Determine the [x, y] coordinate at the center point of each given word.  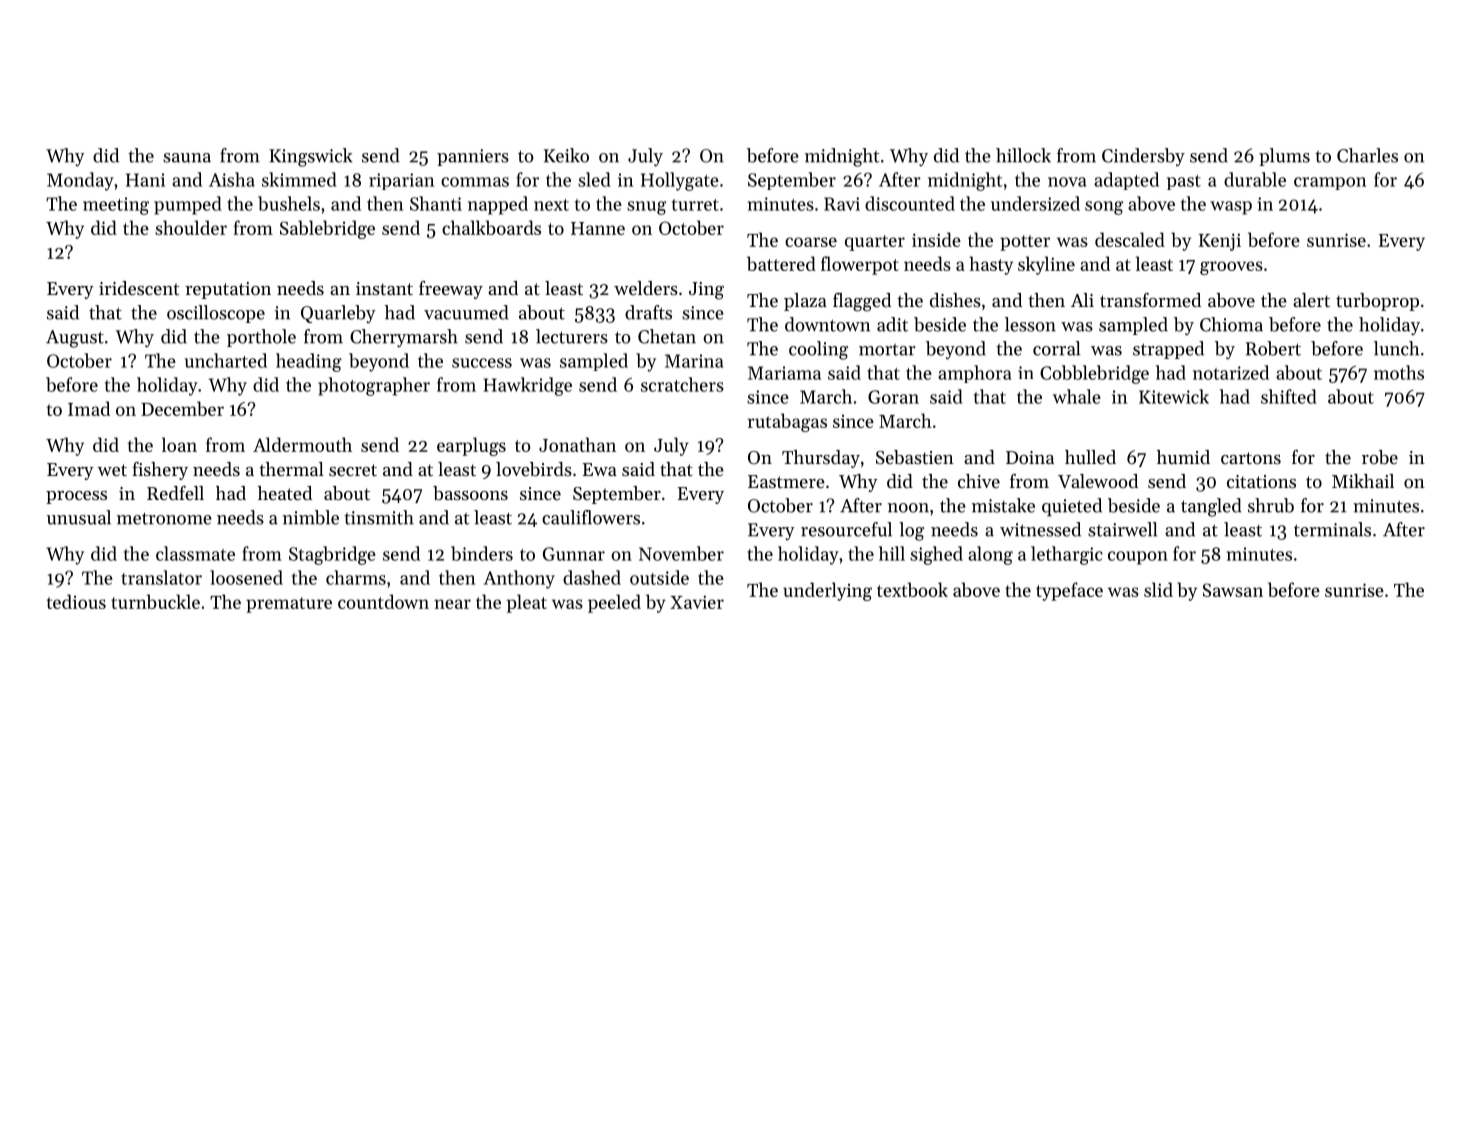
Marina [694, 361]
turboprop [1377, 302]
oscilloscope [216, 314]
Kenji [1220, 242]
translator [161, 577]
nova [1067, 182]
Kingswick [311, 157]
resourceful [846, 529]
